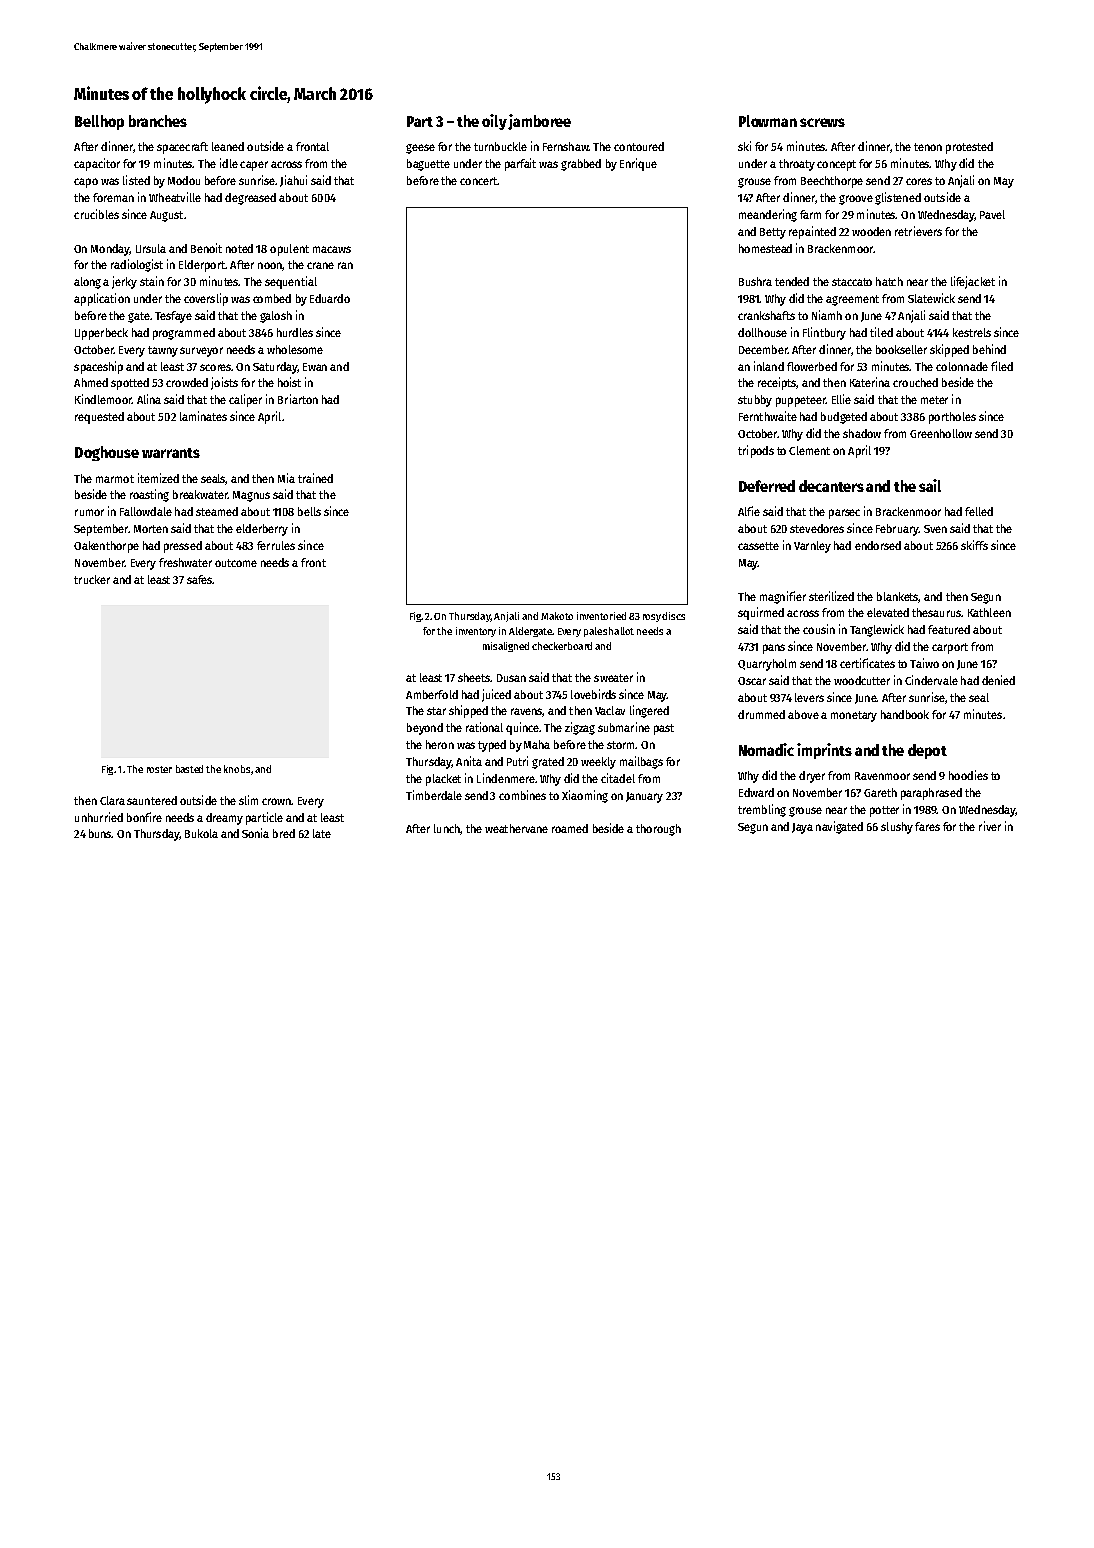  I want to click on repainted, so click(812, 232).
